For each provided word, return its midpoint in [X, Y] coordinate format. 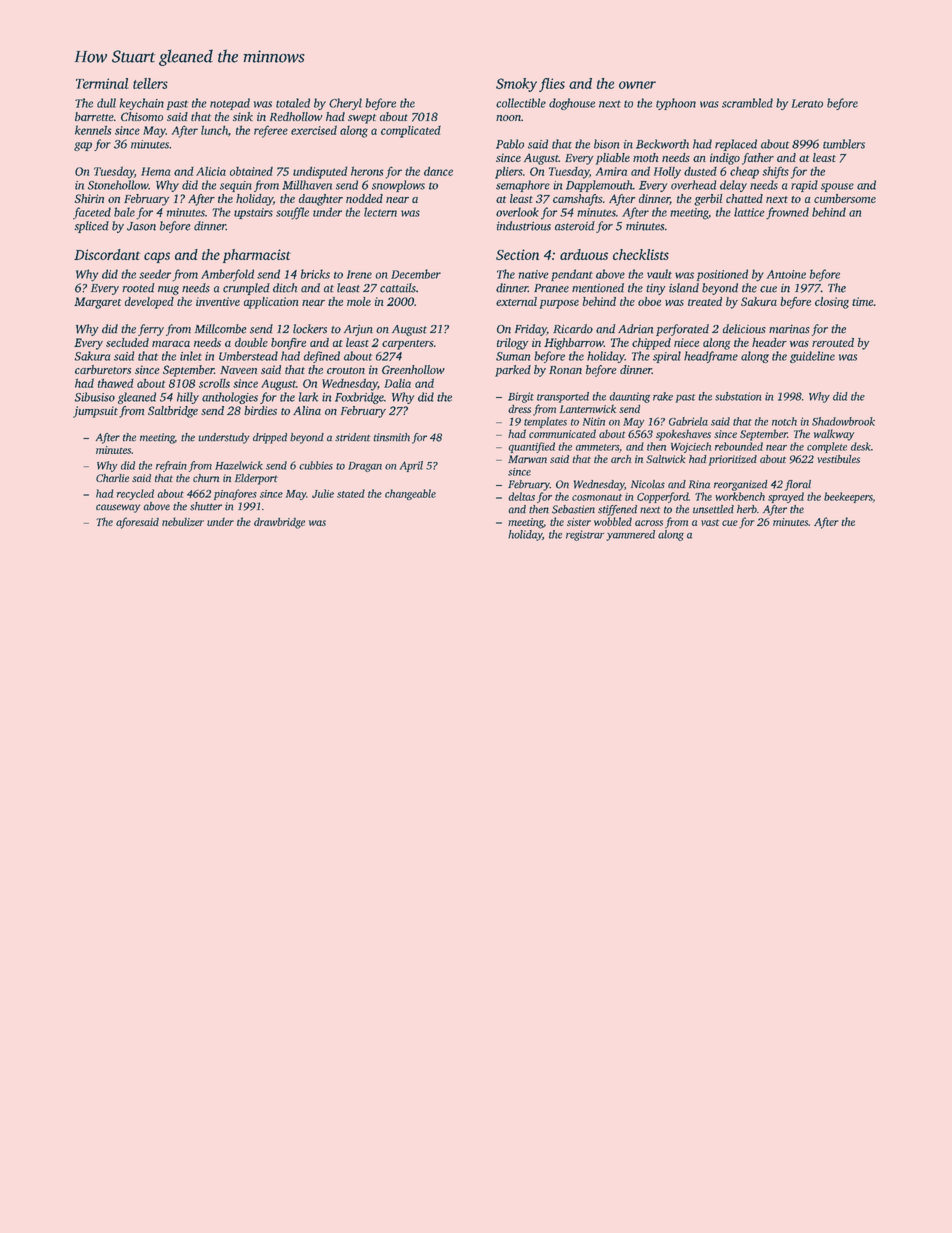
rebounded [739, 446]
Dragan [365, 467]
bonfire [288, 344]
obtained [251, 171]
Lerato [807, 103]
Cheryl [345, 104]
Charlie [112, 478]
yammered [630, 535]
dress [519, 408]
